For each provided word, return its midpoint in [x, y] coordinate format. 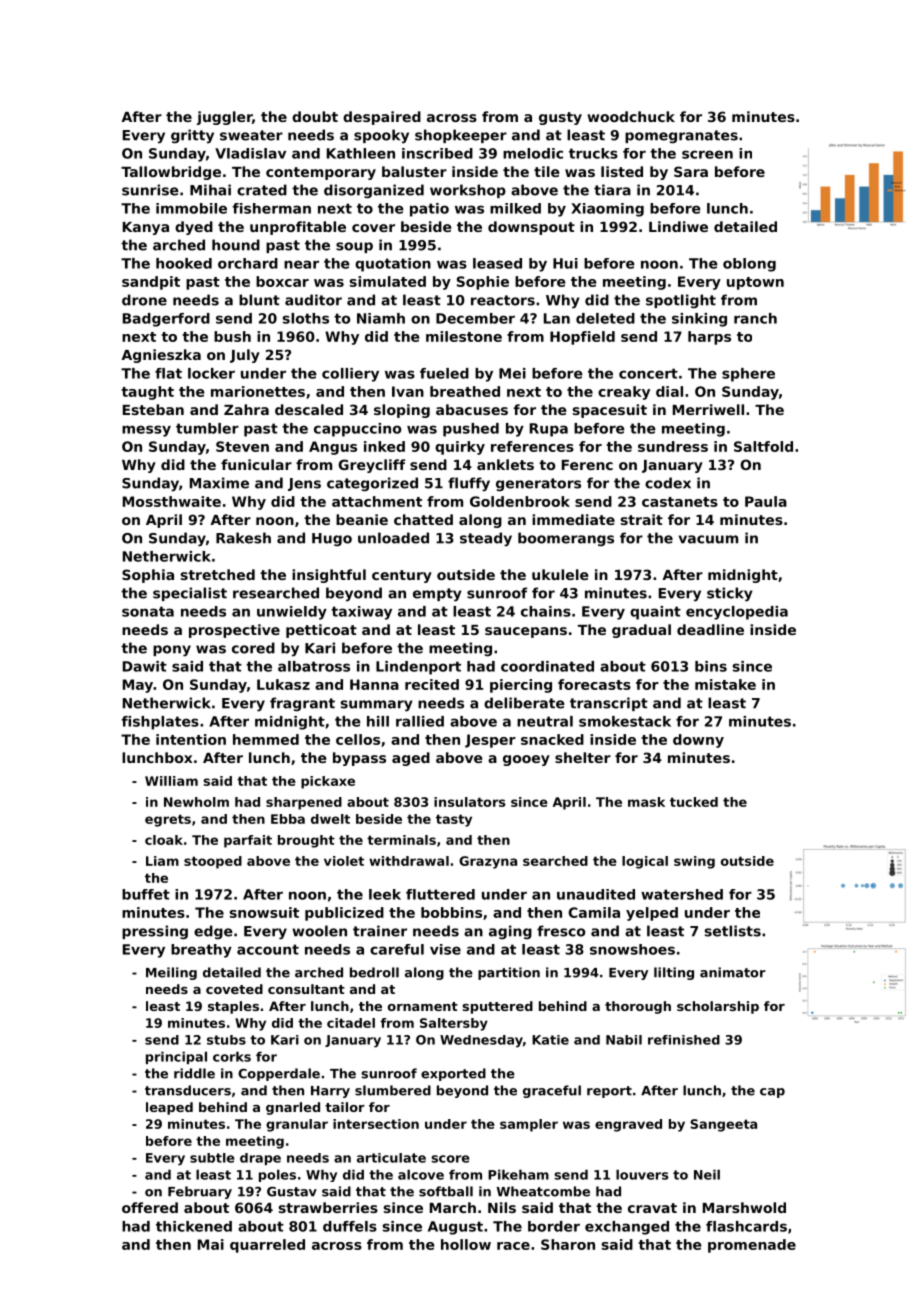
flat [168, 373]
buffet [146, 894]
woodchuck [631, 116]
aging [510, 932]
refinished [684, 1040]
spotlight [681, 301]
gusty [560, 118]
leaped [169, 1108]
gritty [192, 136]
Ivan [408, 391]
